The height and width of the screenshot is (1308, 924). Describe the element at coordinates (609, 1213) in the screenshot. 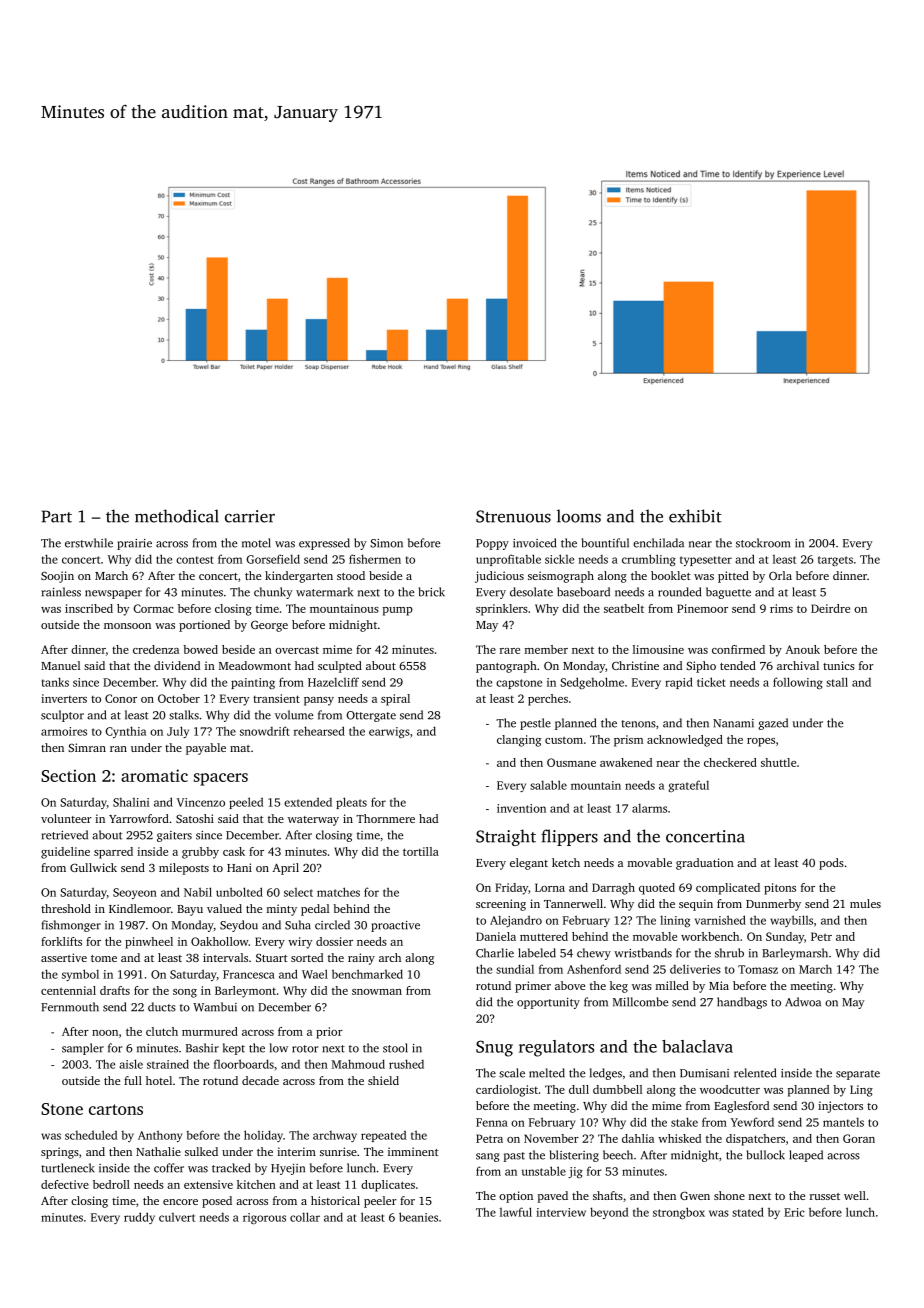

I see `beyond` at that location.
